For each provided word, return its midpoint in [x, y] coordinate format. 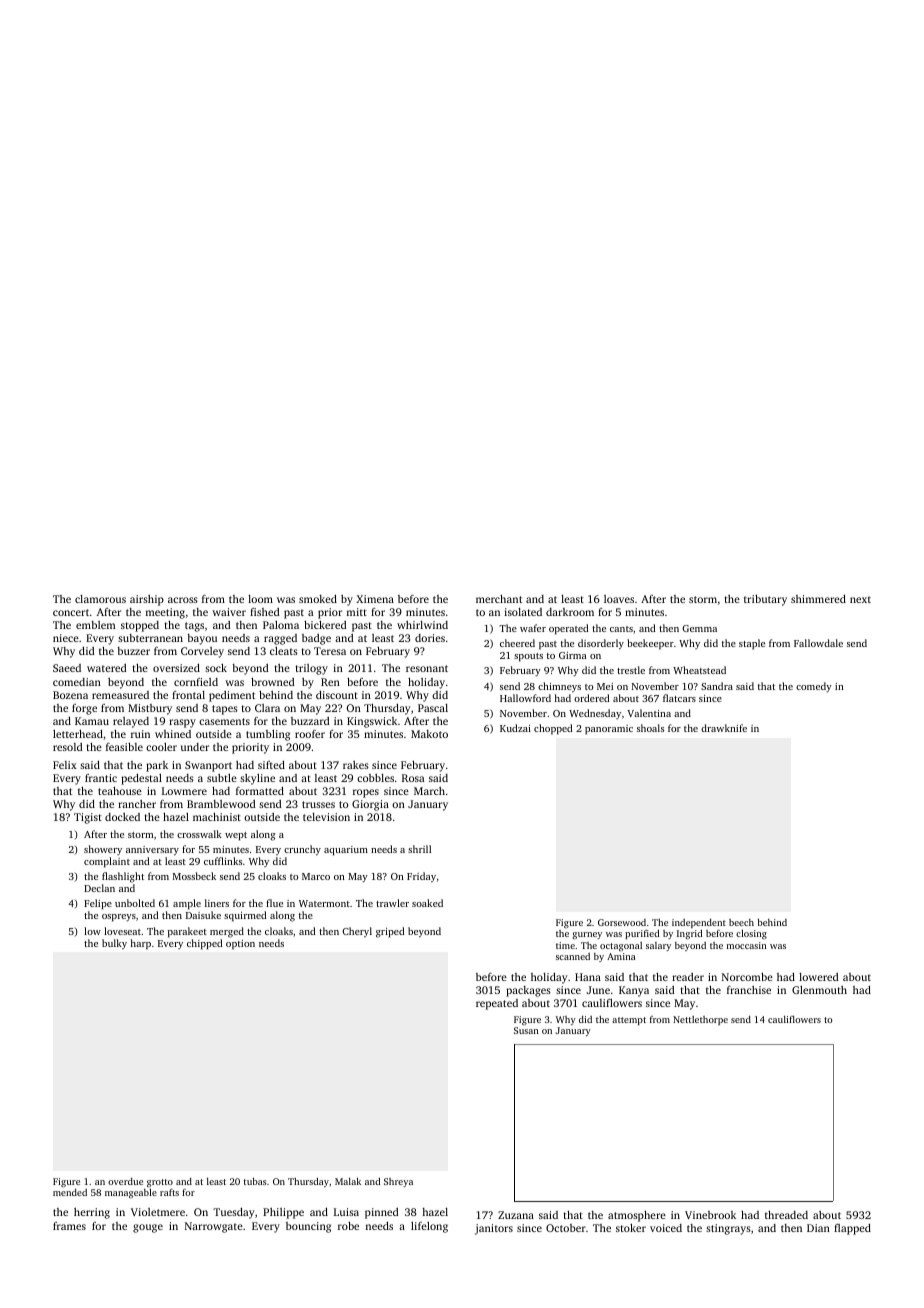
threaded [786, 1215]
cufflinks [223, 861]
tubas [255, 1181]
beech [741, 922]
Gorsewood [622, 922]
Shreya [398, 1182]
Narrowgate [214, 1227]
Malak [348, 1181]
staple [752, 644]
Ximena [375, 599]
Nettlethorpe [700, 1020]
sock [216, 668]
